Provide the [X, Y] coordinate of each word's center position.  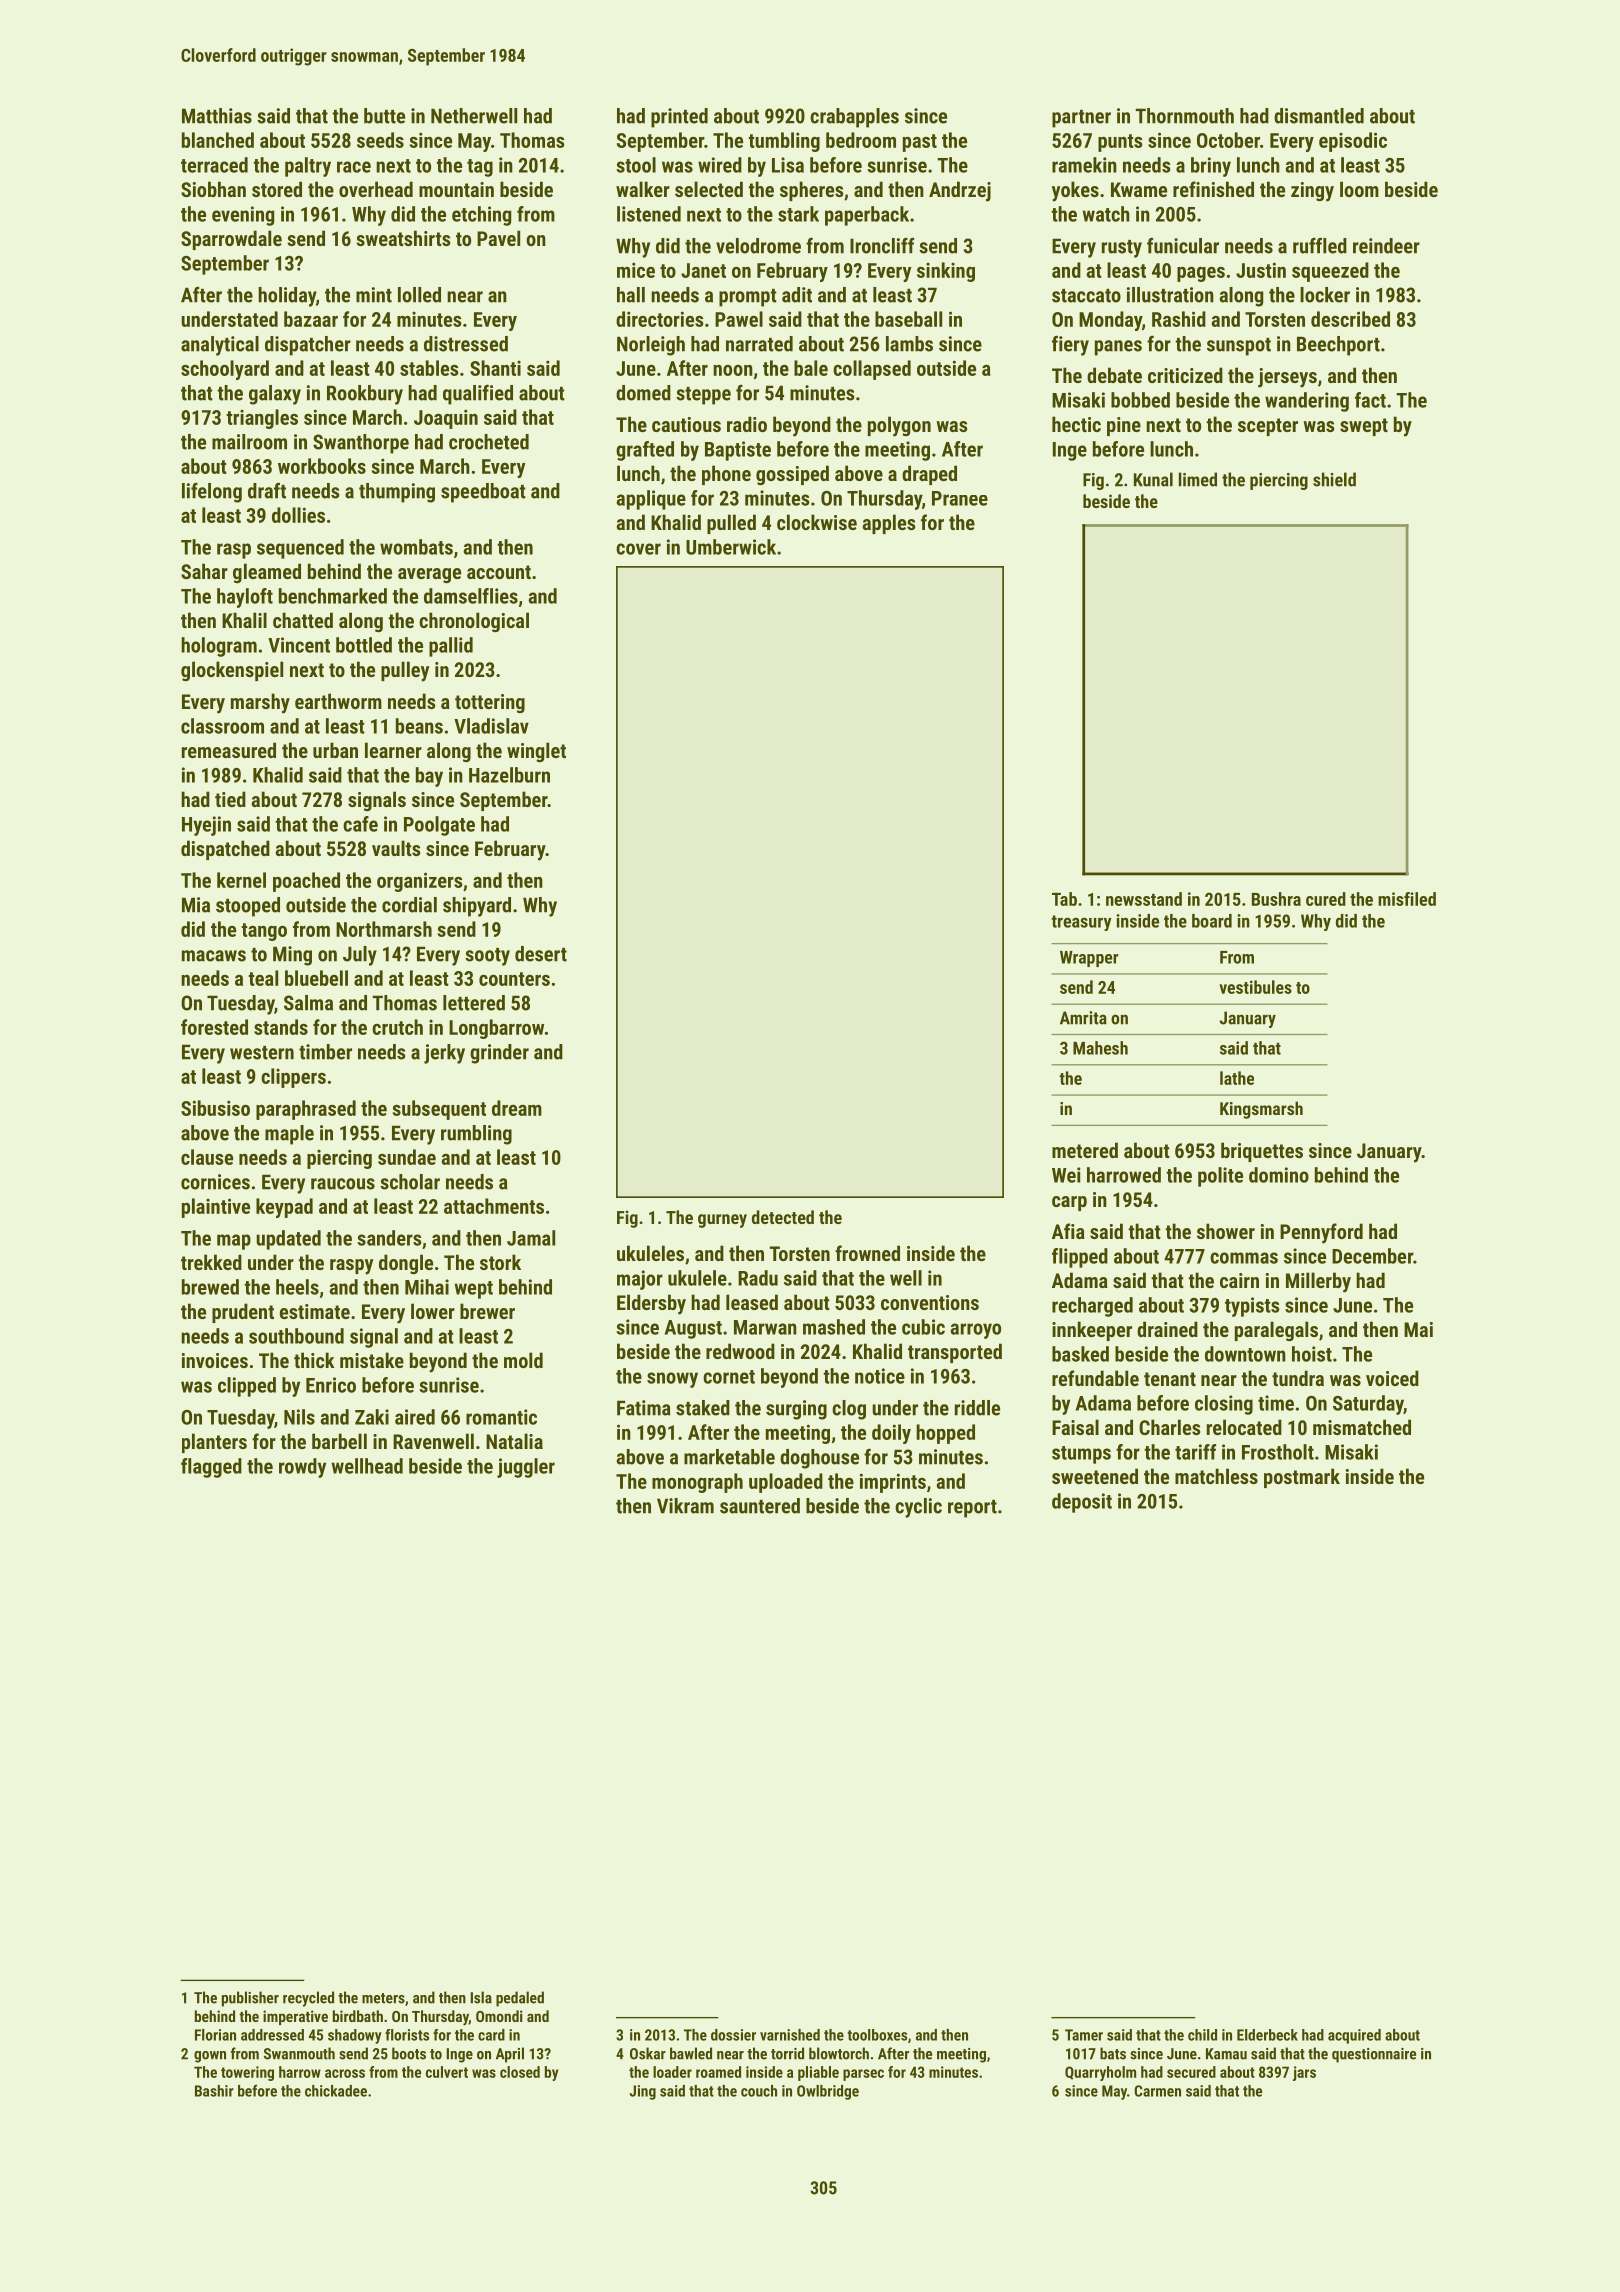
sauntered [760, 1506]
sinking [946, 272]
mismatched [1362, 1427]
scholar [410, 1182]
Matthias [217, 116]
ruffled [1320, 245]
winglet [536, 752]
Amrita [1083, 1018]
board [1212, 921]
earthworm [338, 701]
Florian [215, 2035]
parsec [863, 2075]
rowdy [302, 1468]
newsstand [1144, 899]
